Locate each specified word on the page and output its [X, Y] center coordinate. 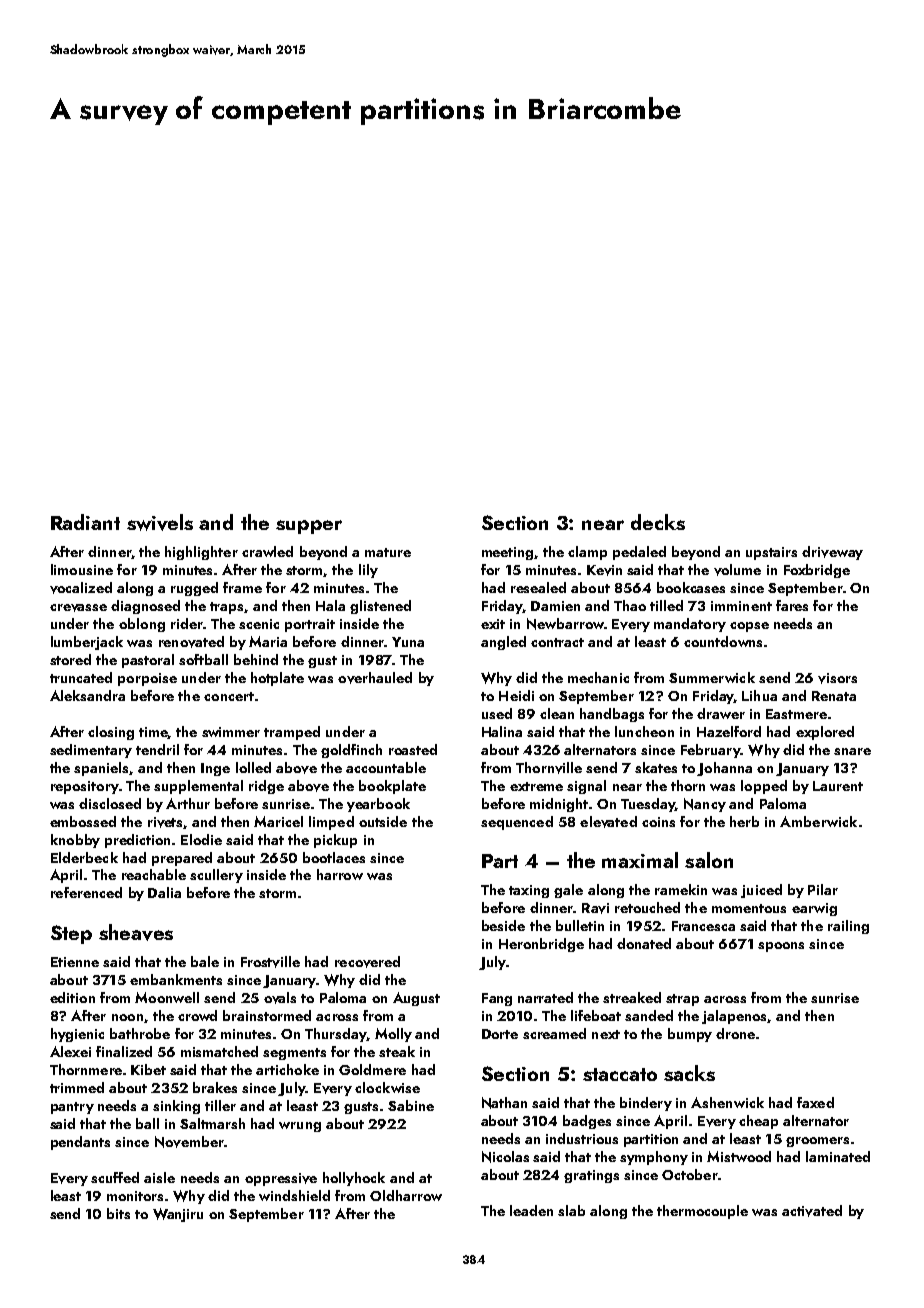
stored [70, 659]
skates [656, 767]
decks [658, 522]
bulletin [580, 925]
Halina [502, 731]
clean [557, 713]
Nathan [504, 1103]
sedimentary [91, 751]
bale [205, 961]
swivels [160, 522]
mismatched [219, 1051]
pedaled [639, 553]
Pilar [823, 889]
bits [118, 1213]
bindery [646, 1104]
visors [837, 678]
